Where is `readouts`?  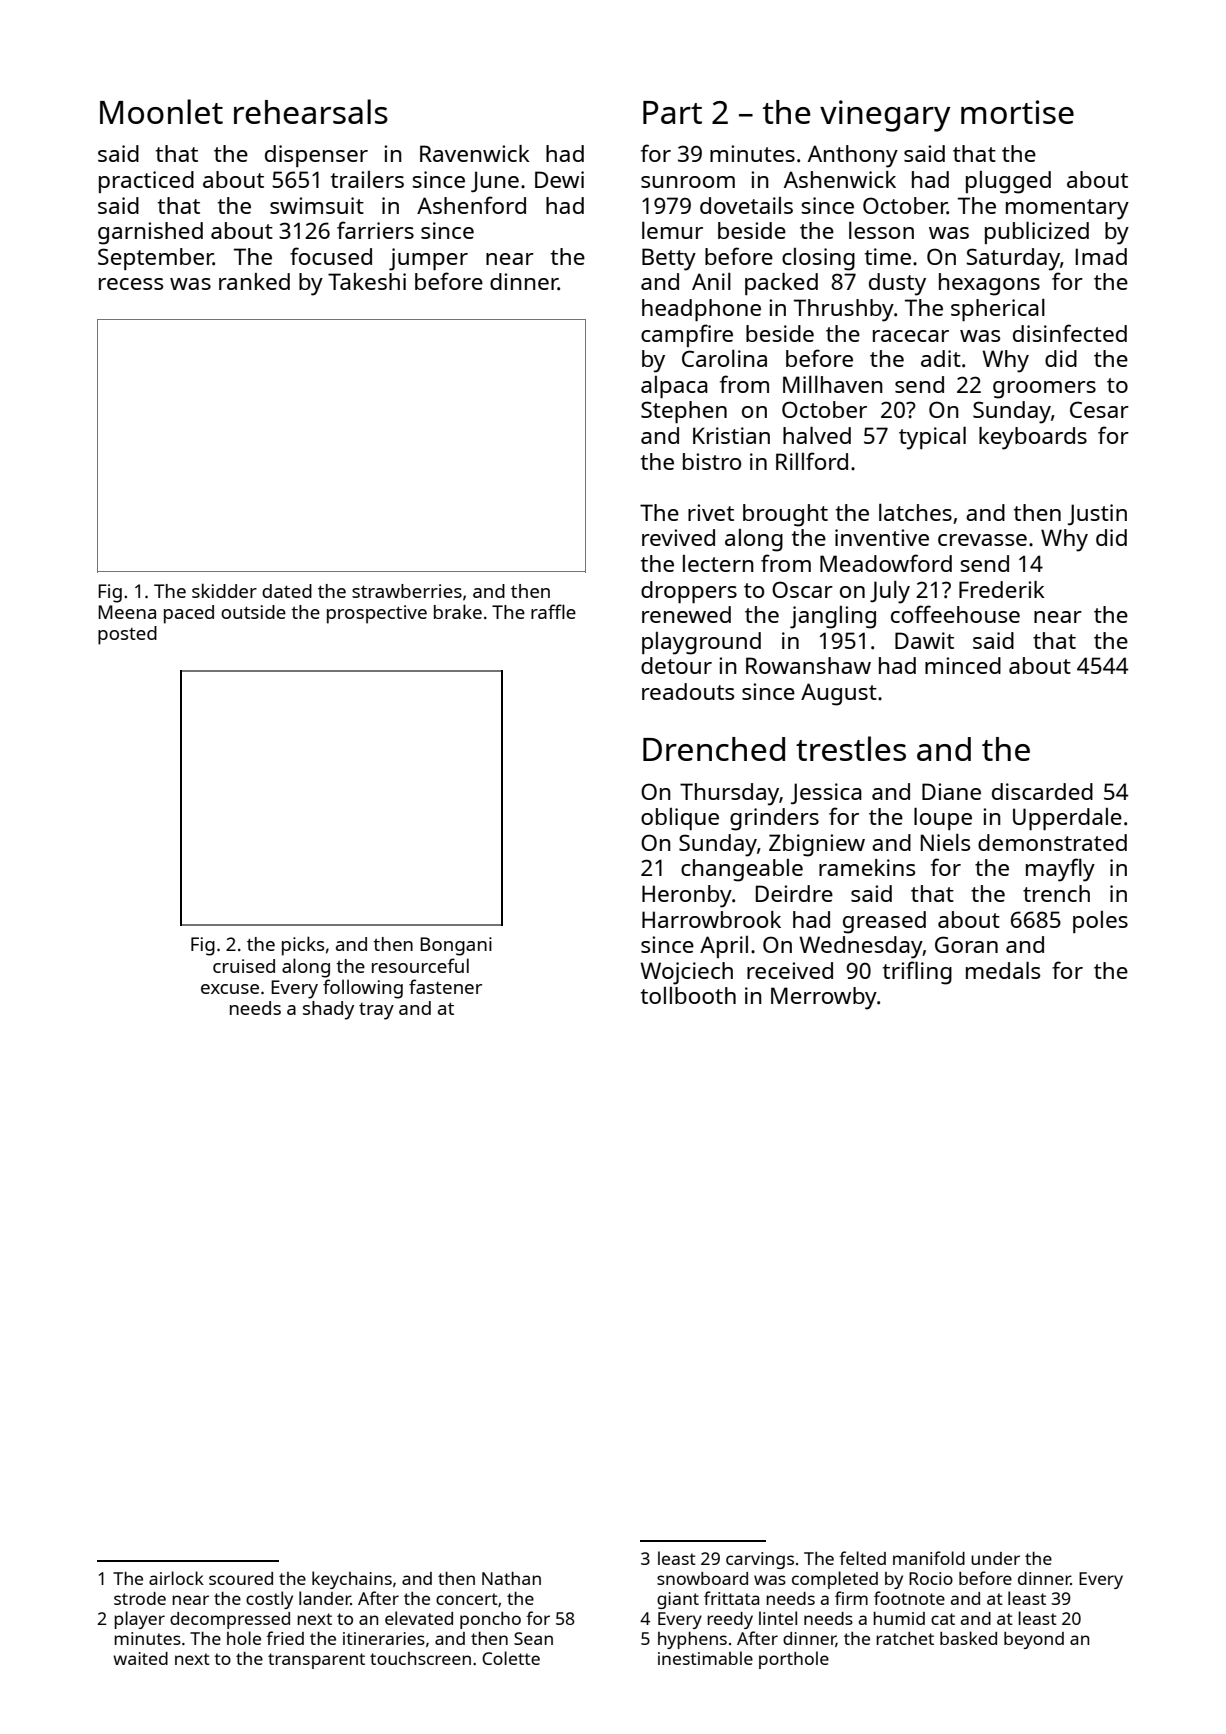
readouts is located at coordinates (688, 691).
